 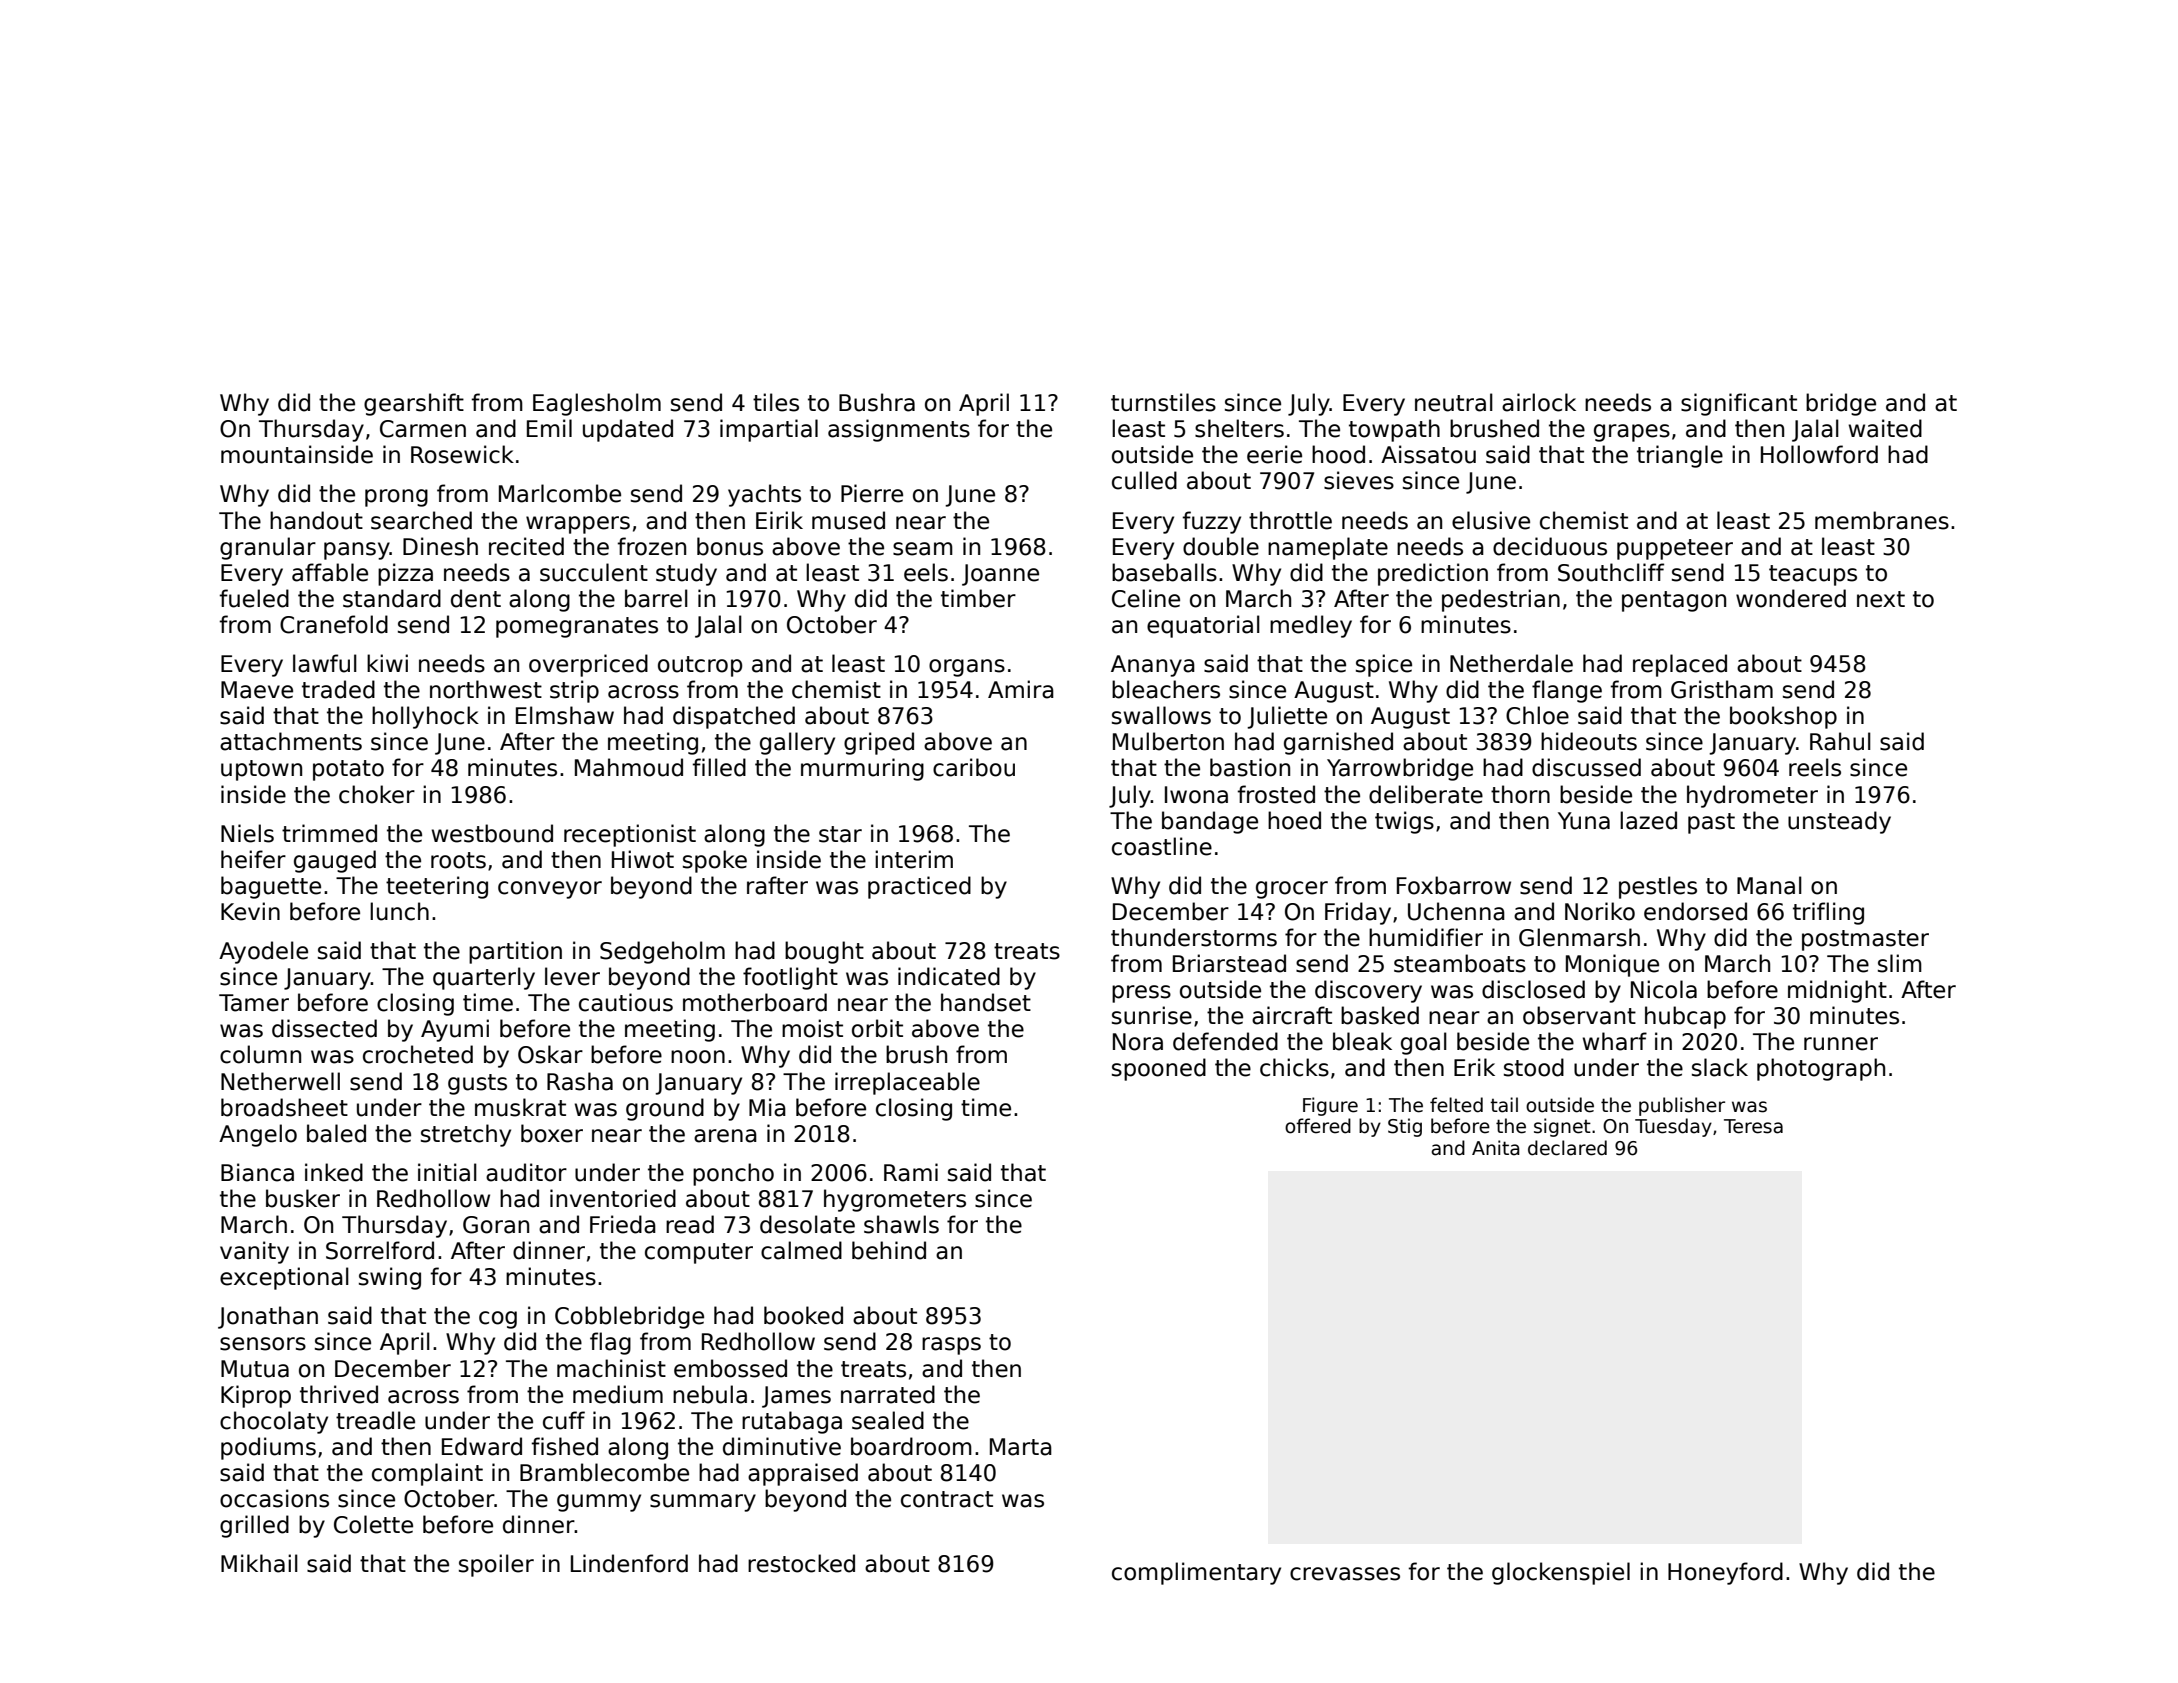 I want to click on pestles, so click(x=1658, y=887).
